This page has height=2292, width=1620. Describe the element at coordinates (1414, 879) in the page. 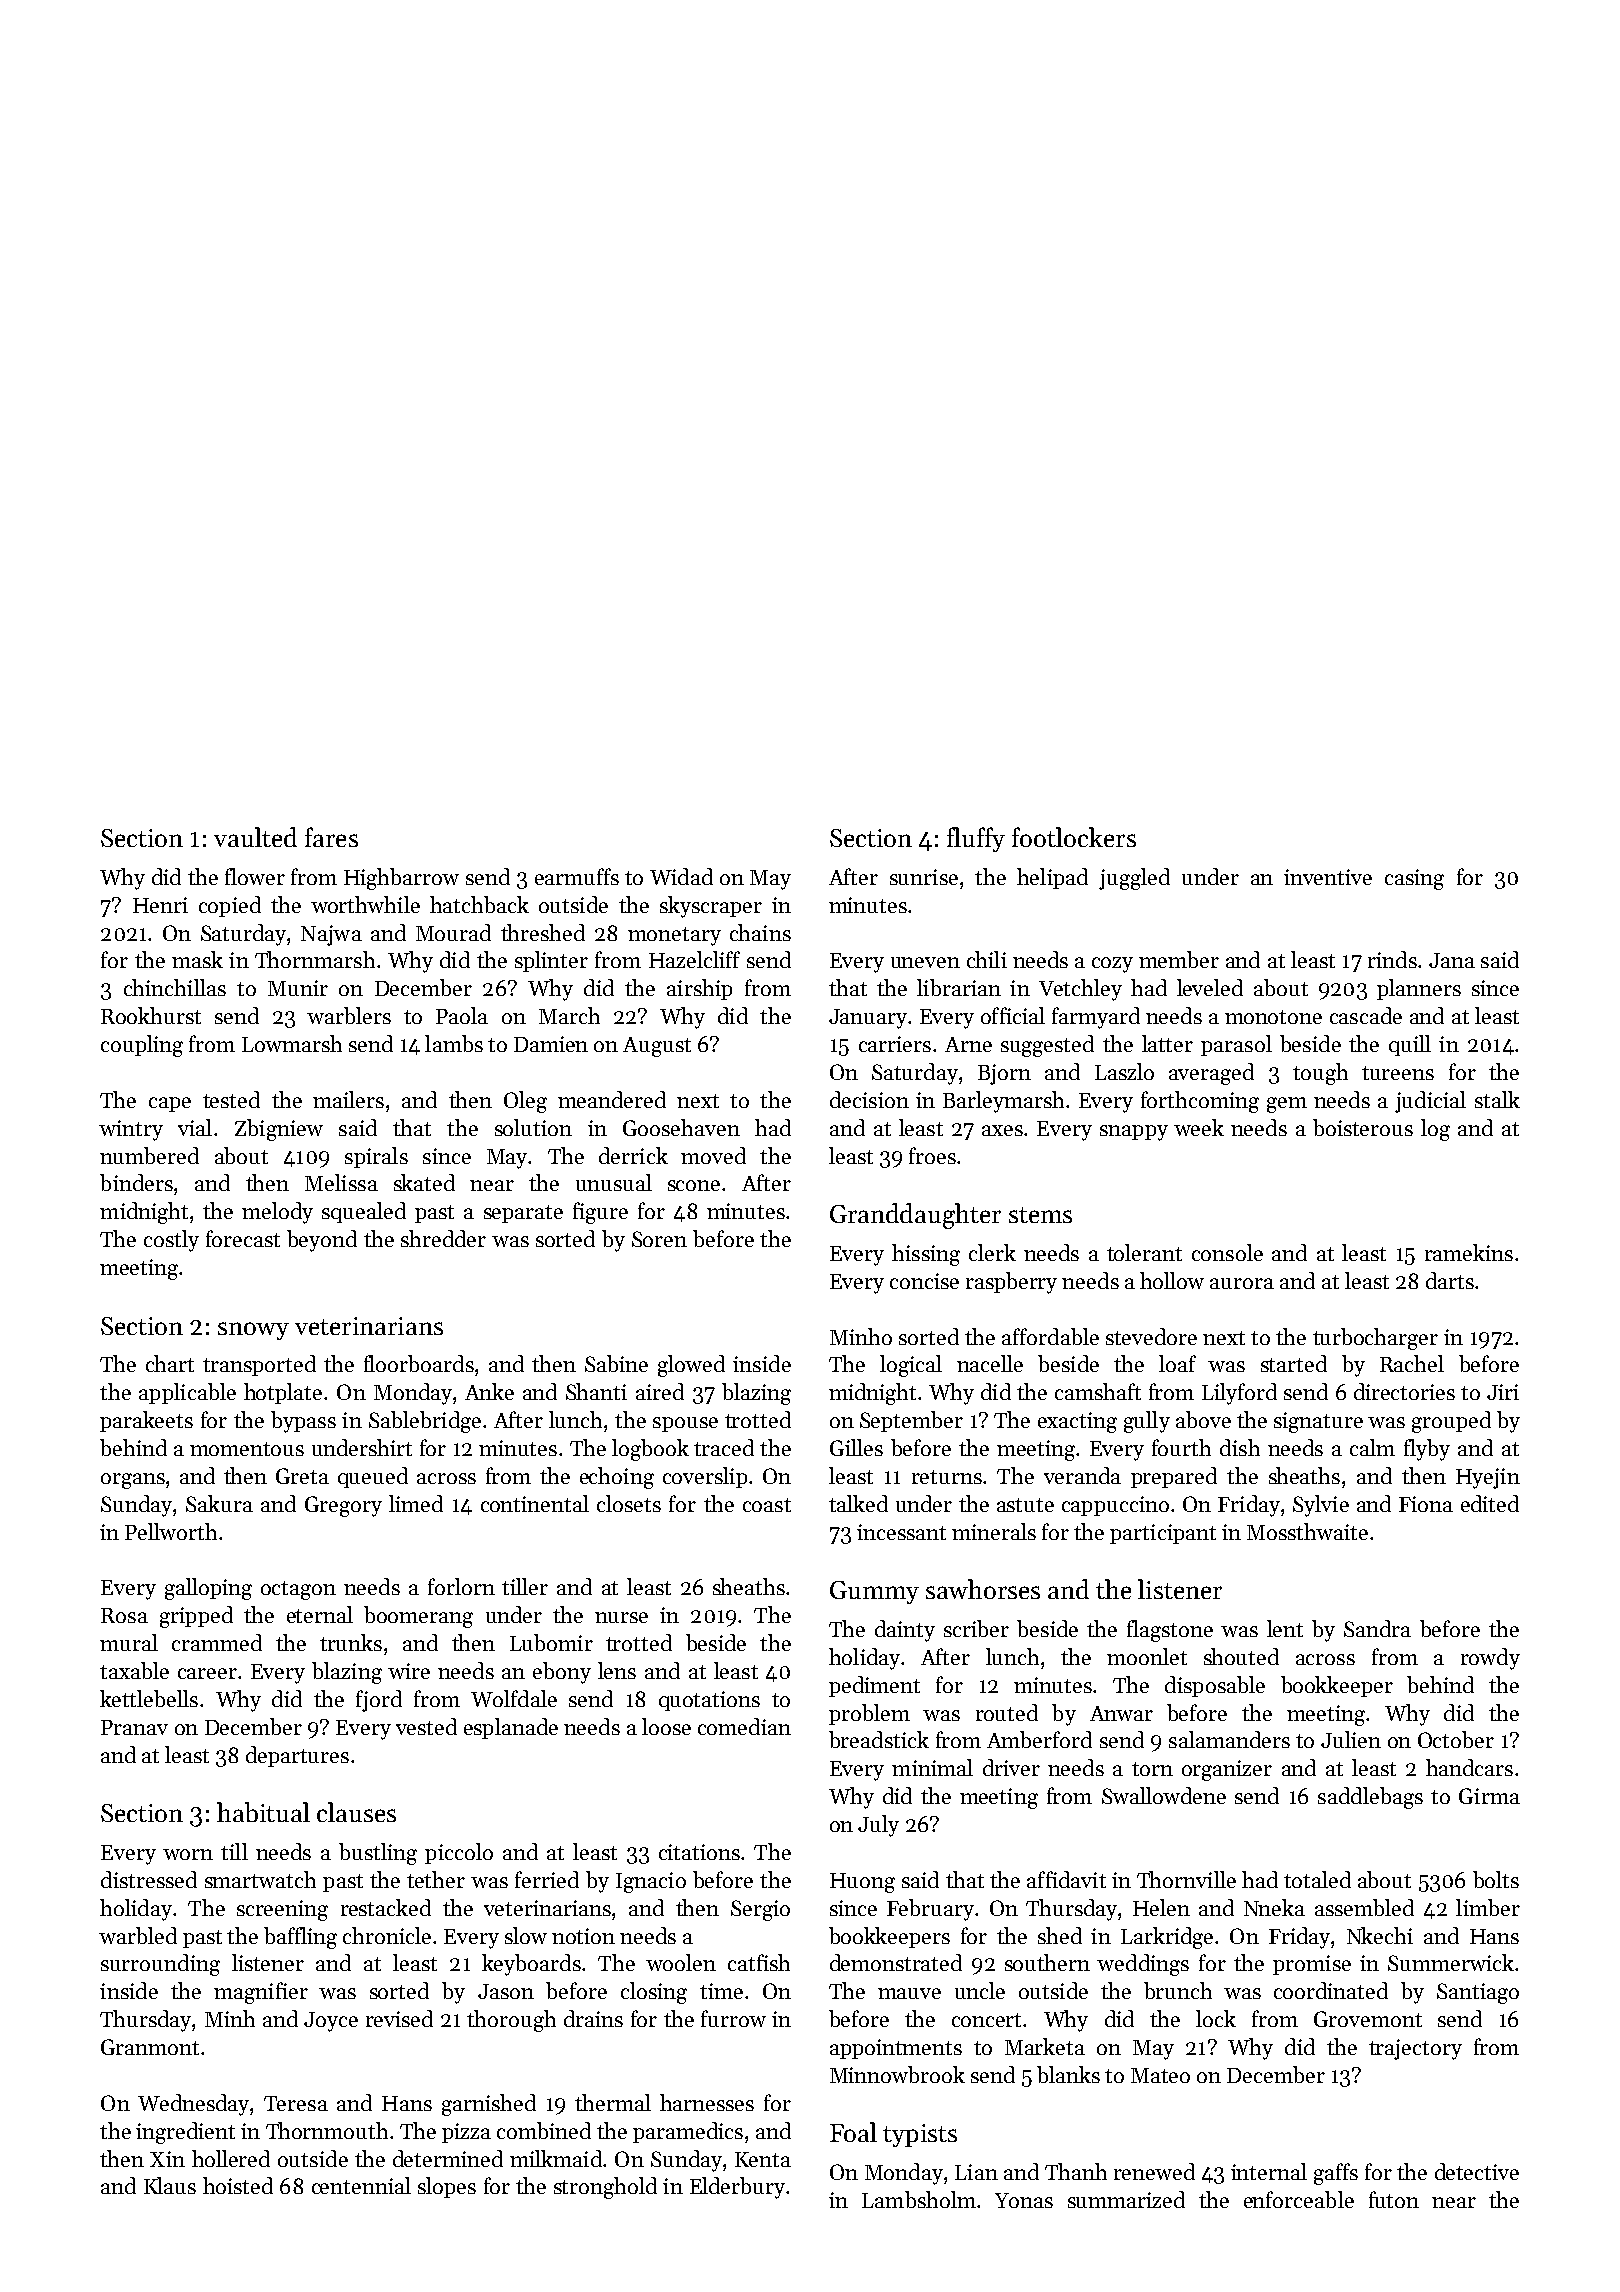

I see `casing` at that location.
